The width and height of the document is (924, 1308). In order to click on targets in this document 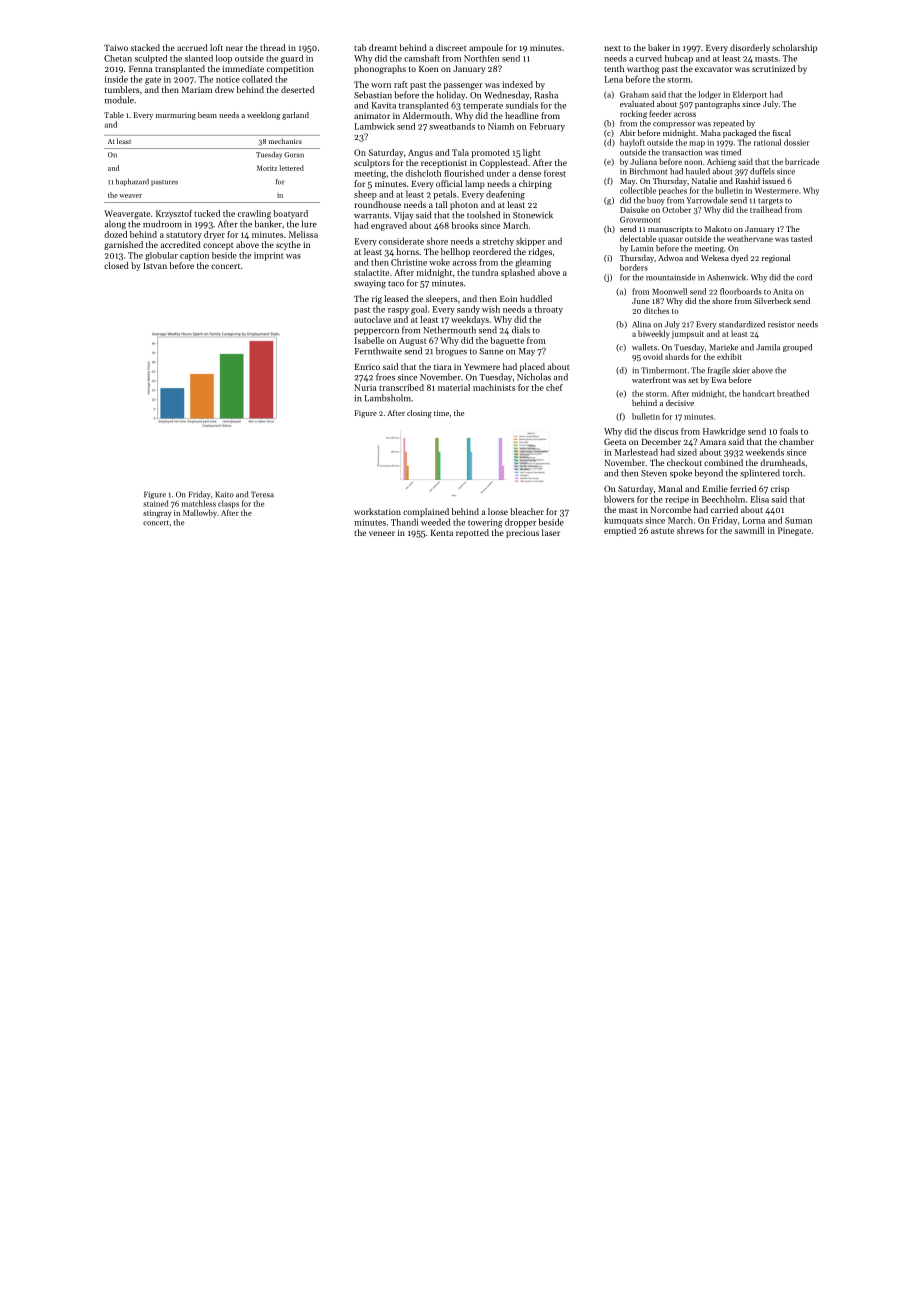, I will do `click(770, 201)`.
